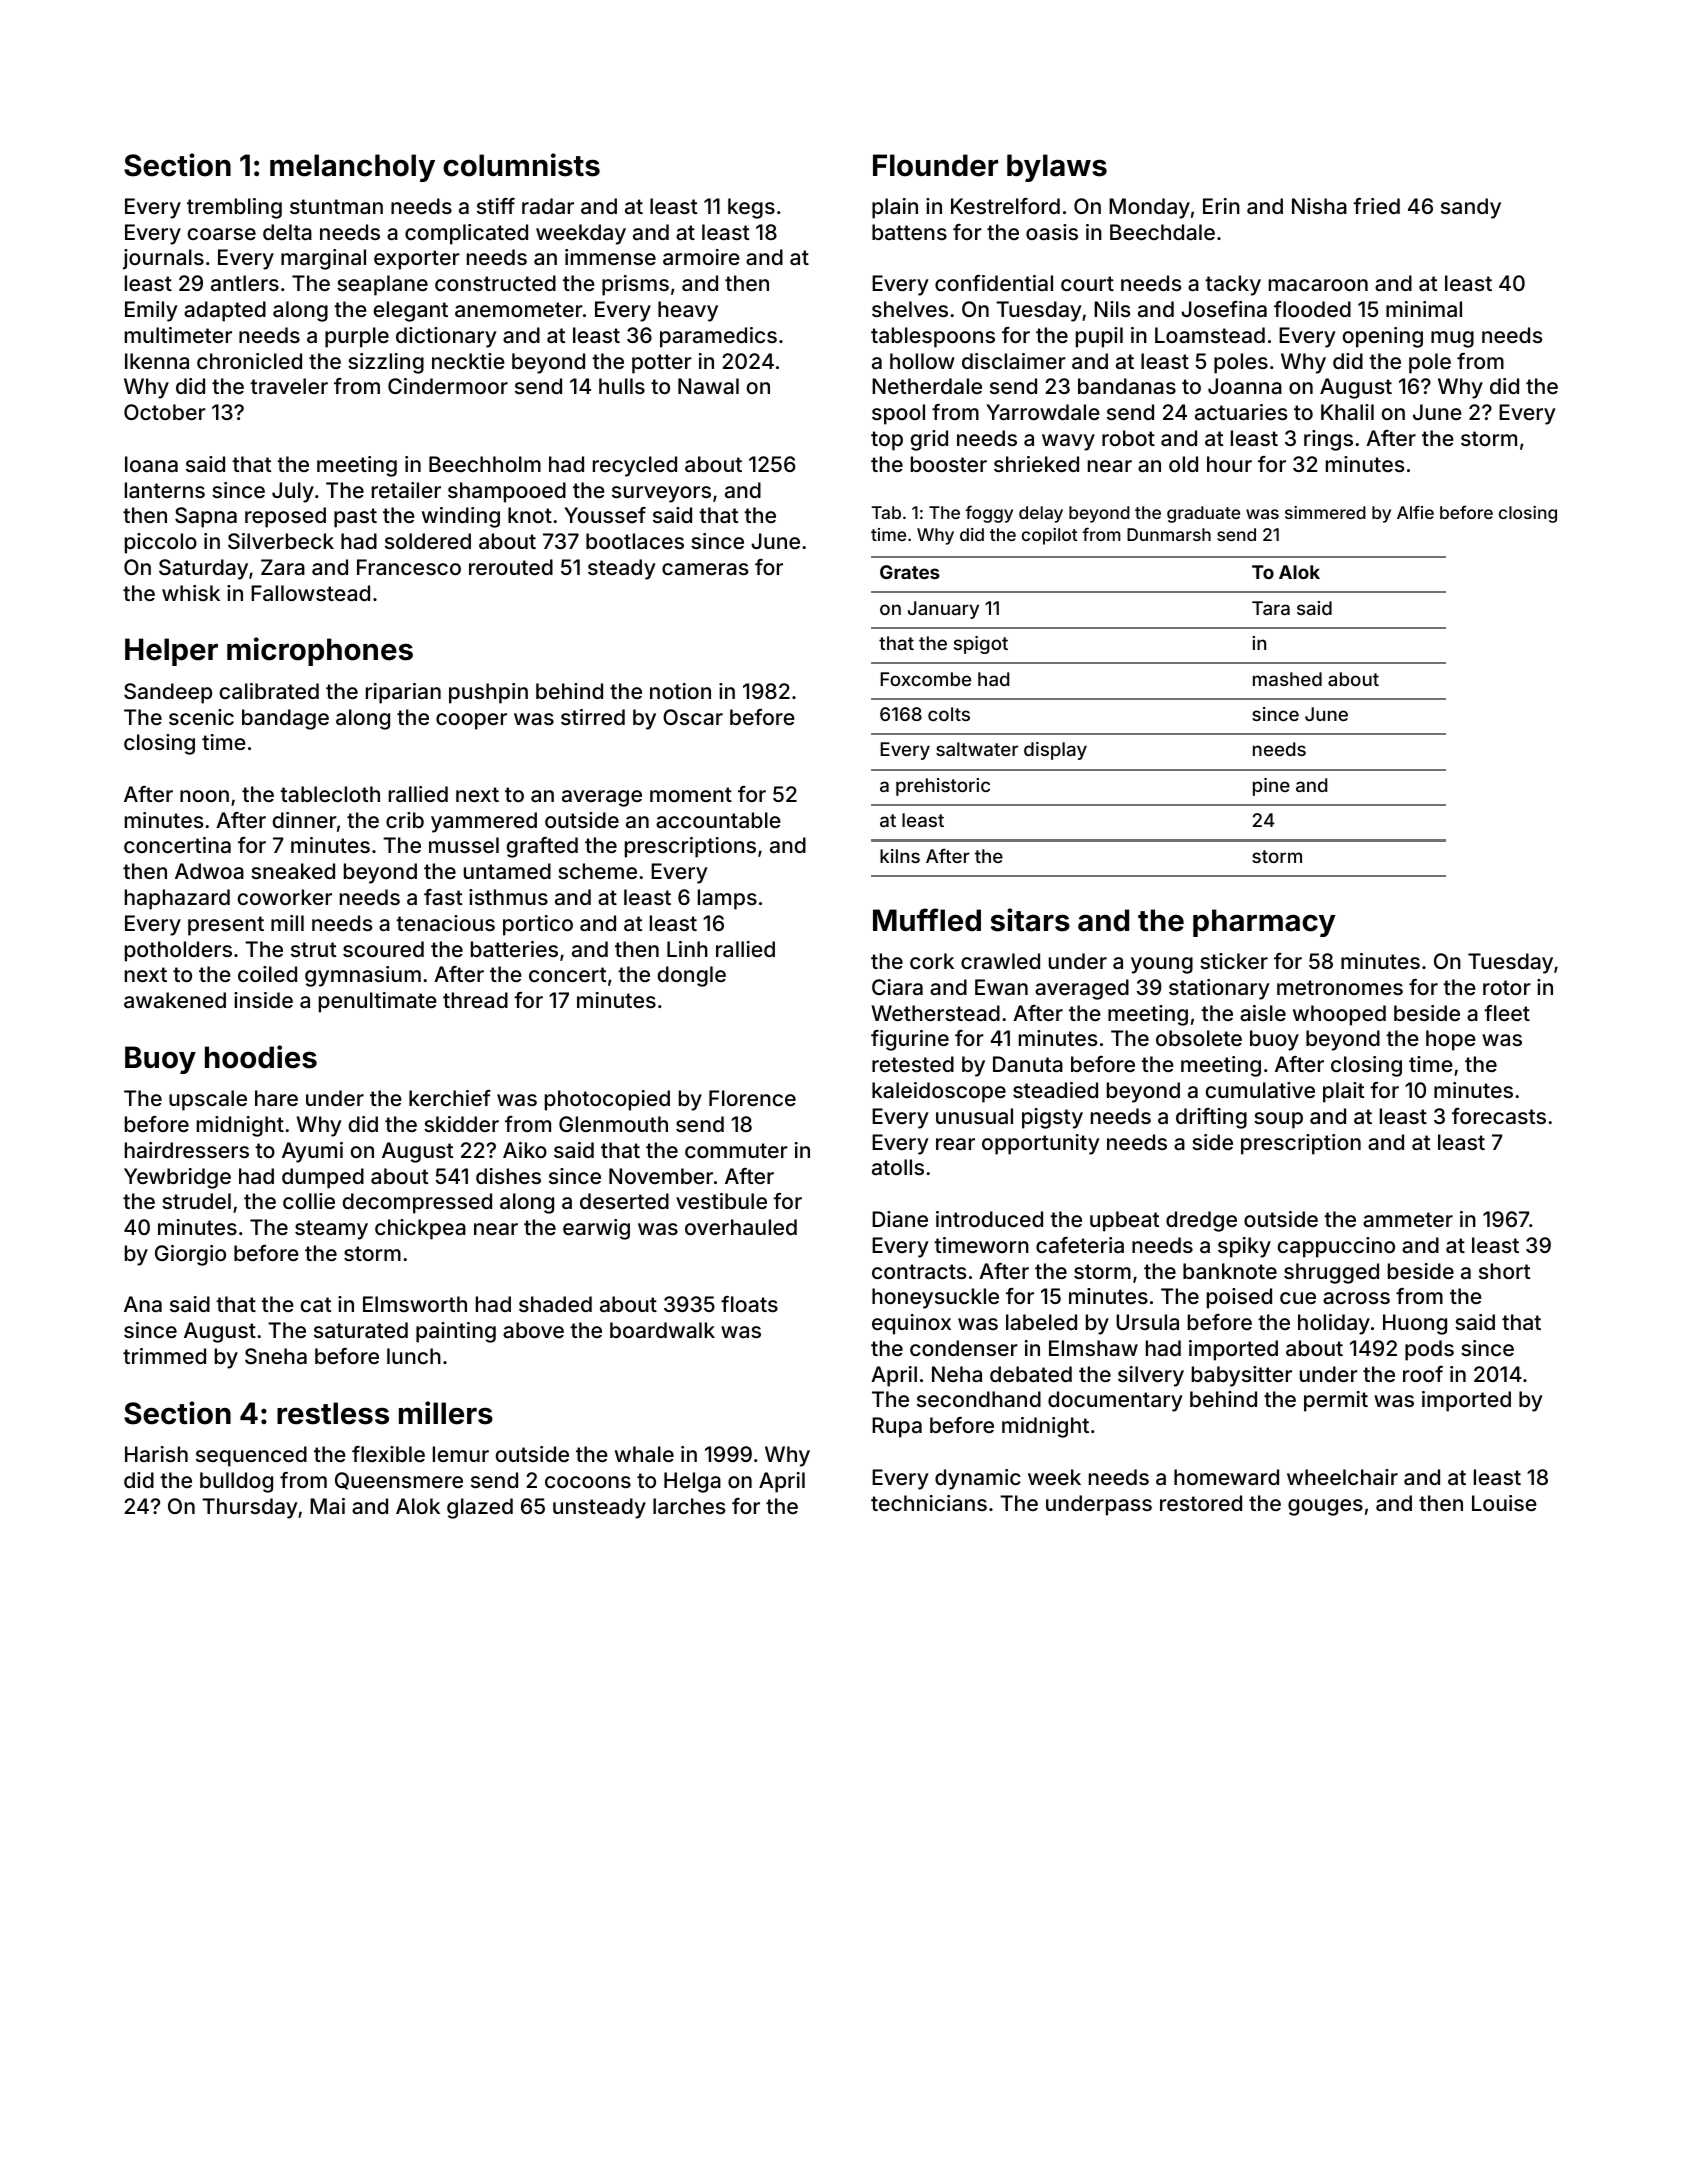 The image size is (1683, 2178). I want to click on melancholy, so click(352, 168).
